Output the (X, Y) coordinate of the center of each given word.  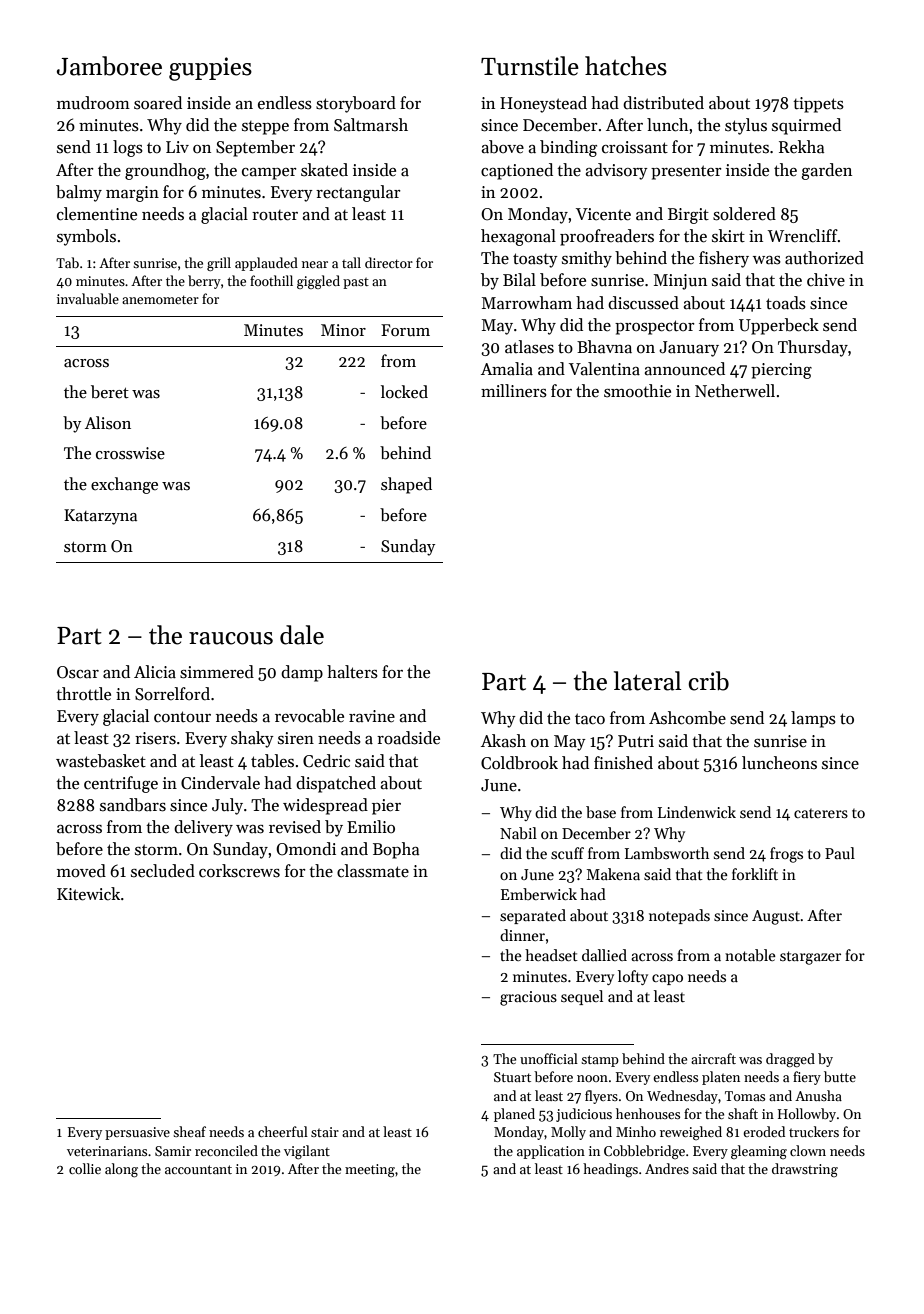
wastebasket (101, 761)
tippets (818, 105)
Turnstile (530, 66)
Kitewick (88, 894)
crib (708, 681)
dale (302, 635)
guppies (210, 69)
